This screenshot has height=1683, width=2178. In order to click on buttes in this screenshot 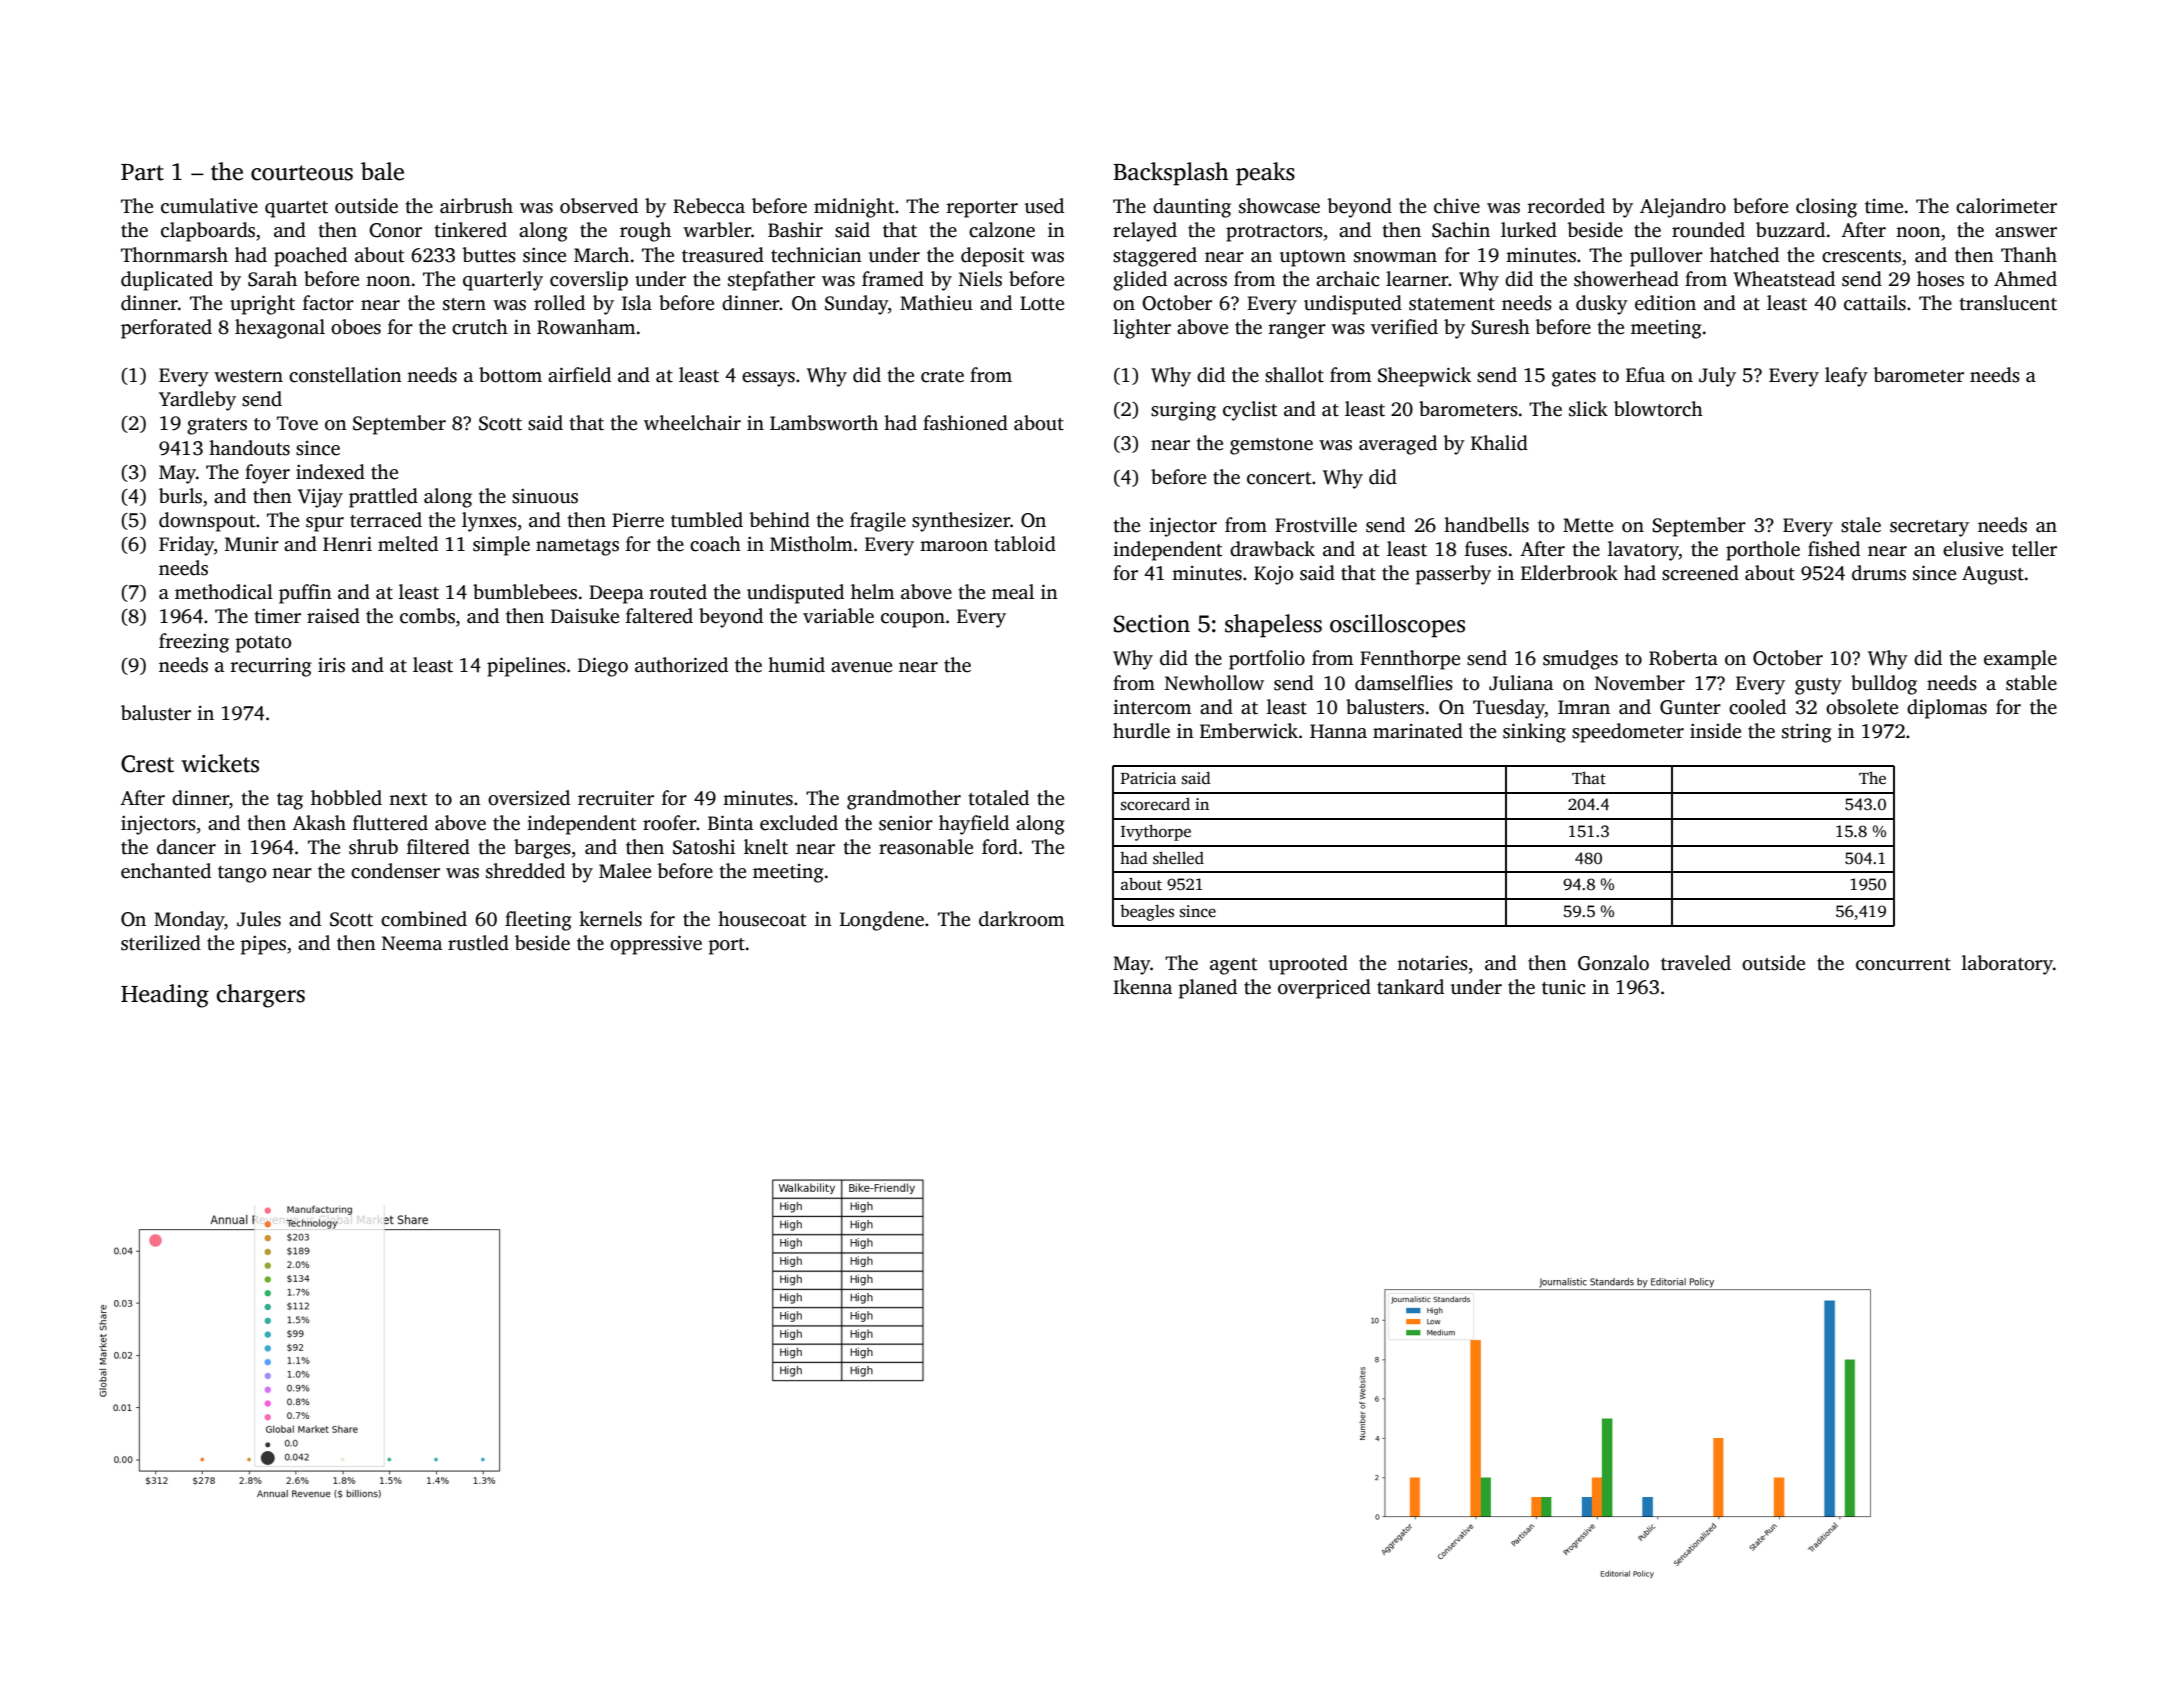, I will do `click(489, 255)`.
